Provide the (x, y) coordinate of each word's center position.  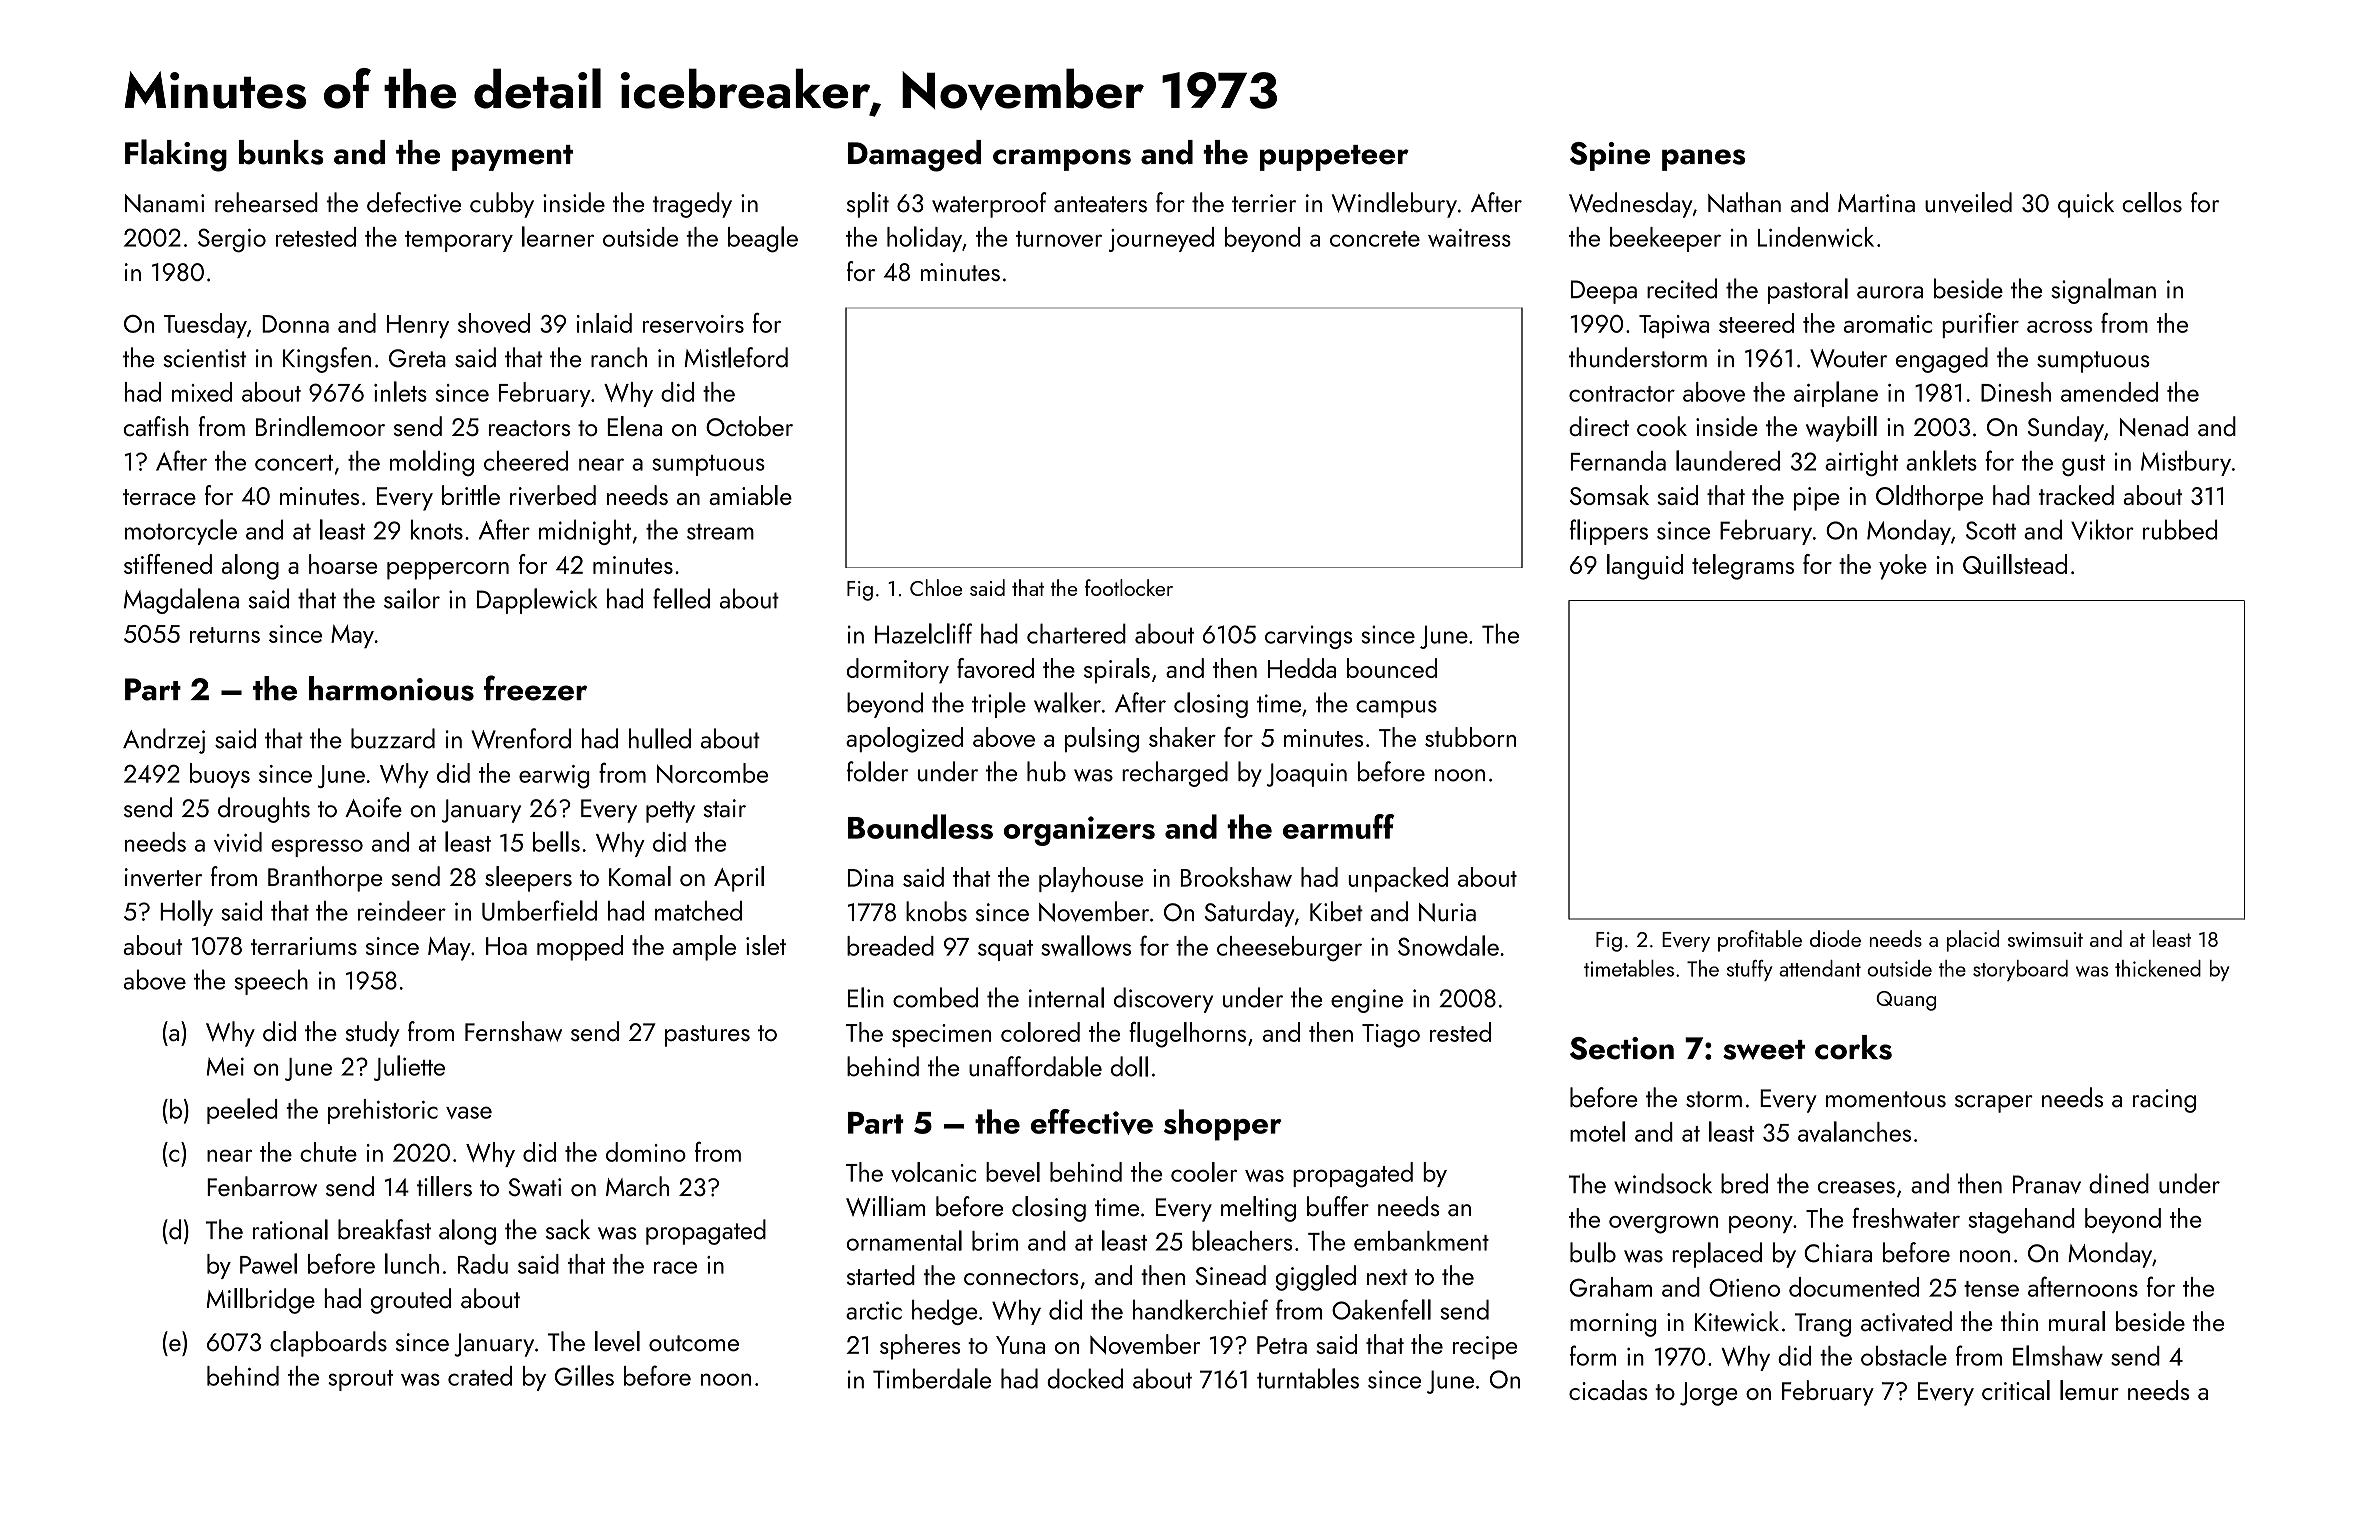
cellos (2152, 202)
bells (556, 841)
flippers (1609, 532)
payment (512, 158)
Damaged (914, 156)
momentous (1886, 1099)
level (617, 1341)
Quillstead (2015, 564)
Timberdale (932, 1378)
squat (1005, 950)
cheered (526, 461)
